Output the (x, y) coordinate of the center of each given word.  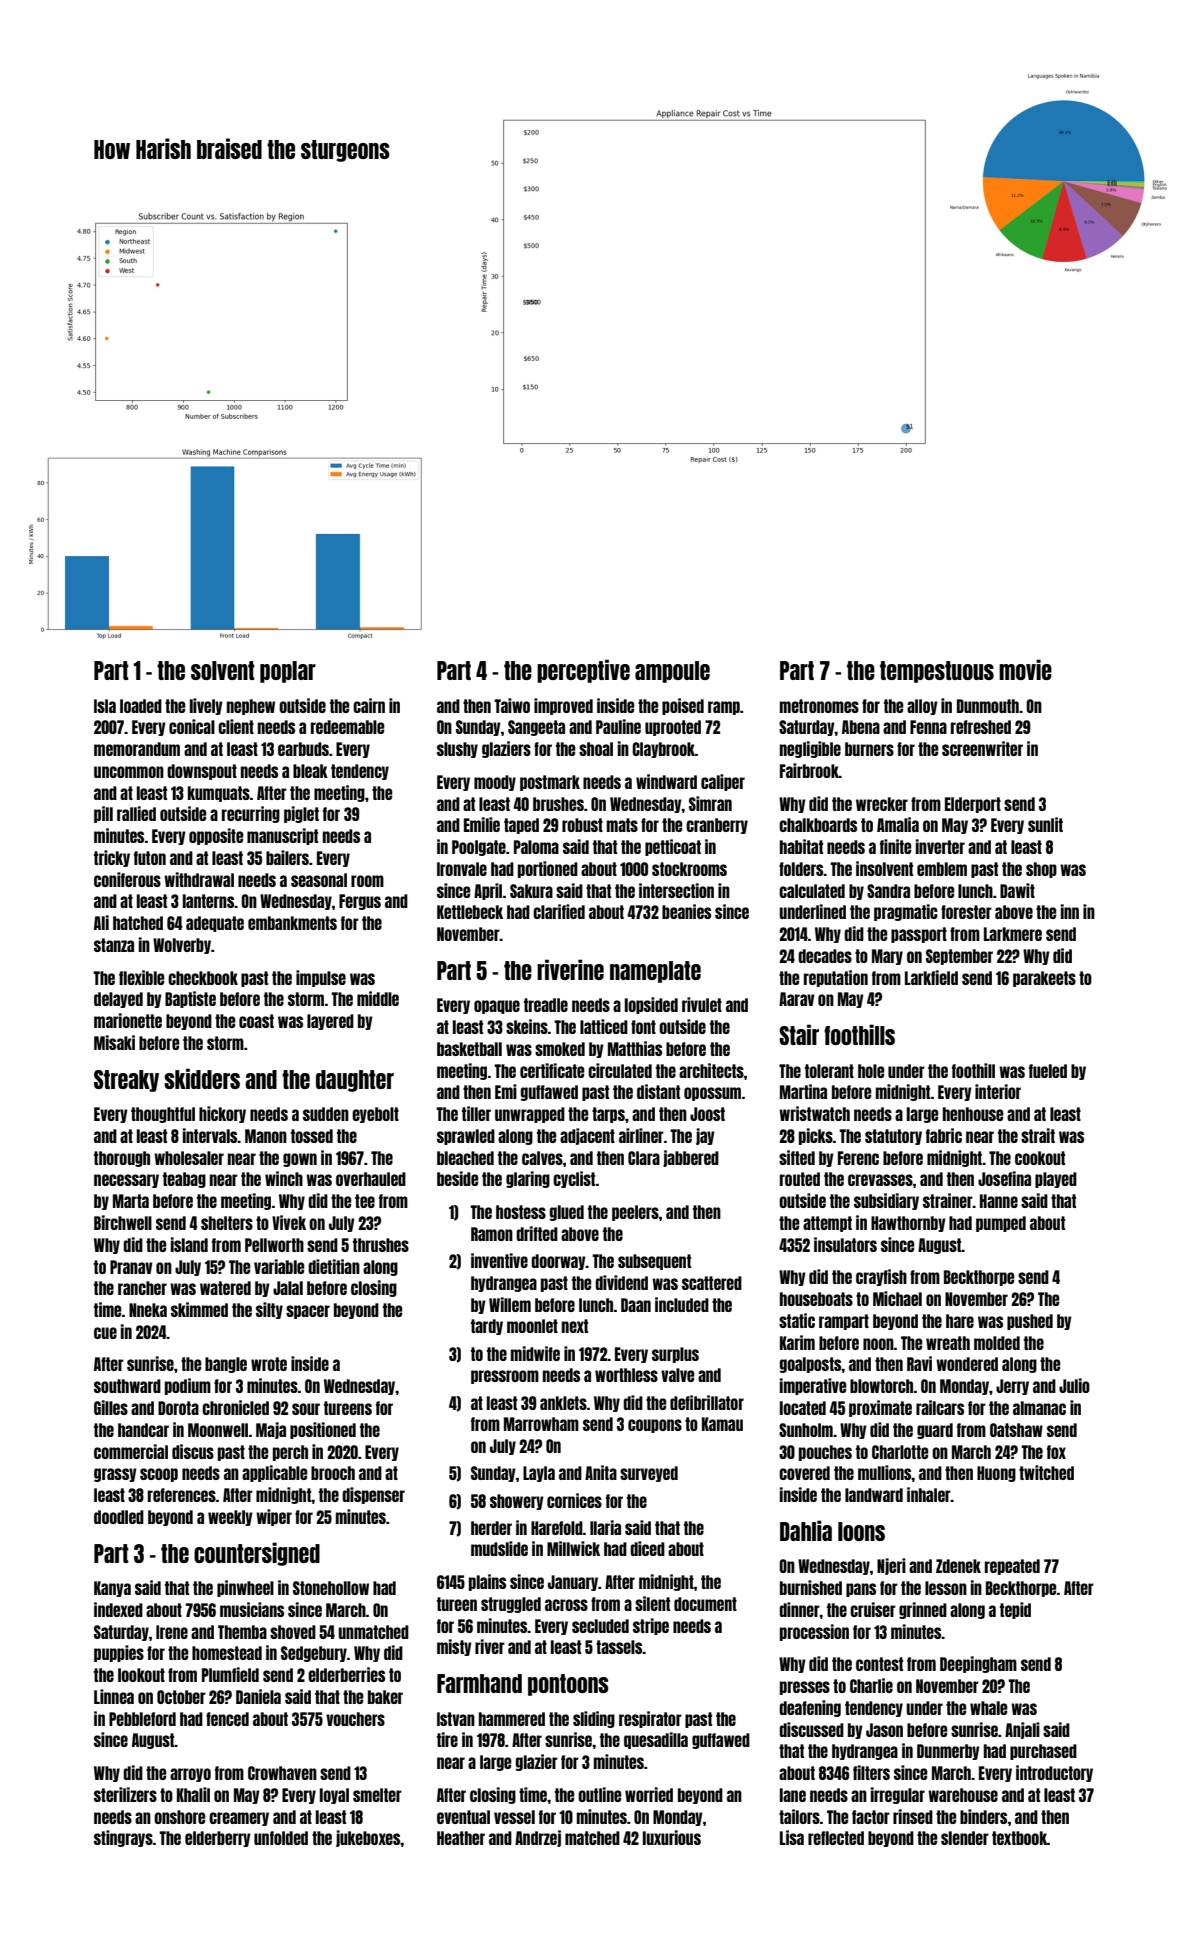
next (575, 1326)
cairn (369, 705)
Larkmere (1013, 934)
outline (600, 1794)
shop (1041, 870)
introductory (1054, 1773)
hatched (138, 923)
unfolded (281, 1838)
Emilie (482, 824)
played (1056, 1180)
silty (269, 1310)
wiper (274, 1517)
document (705, 1604)
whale (989, 1708)
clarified (559, 911)
